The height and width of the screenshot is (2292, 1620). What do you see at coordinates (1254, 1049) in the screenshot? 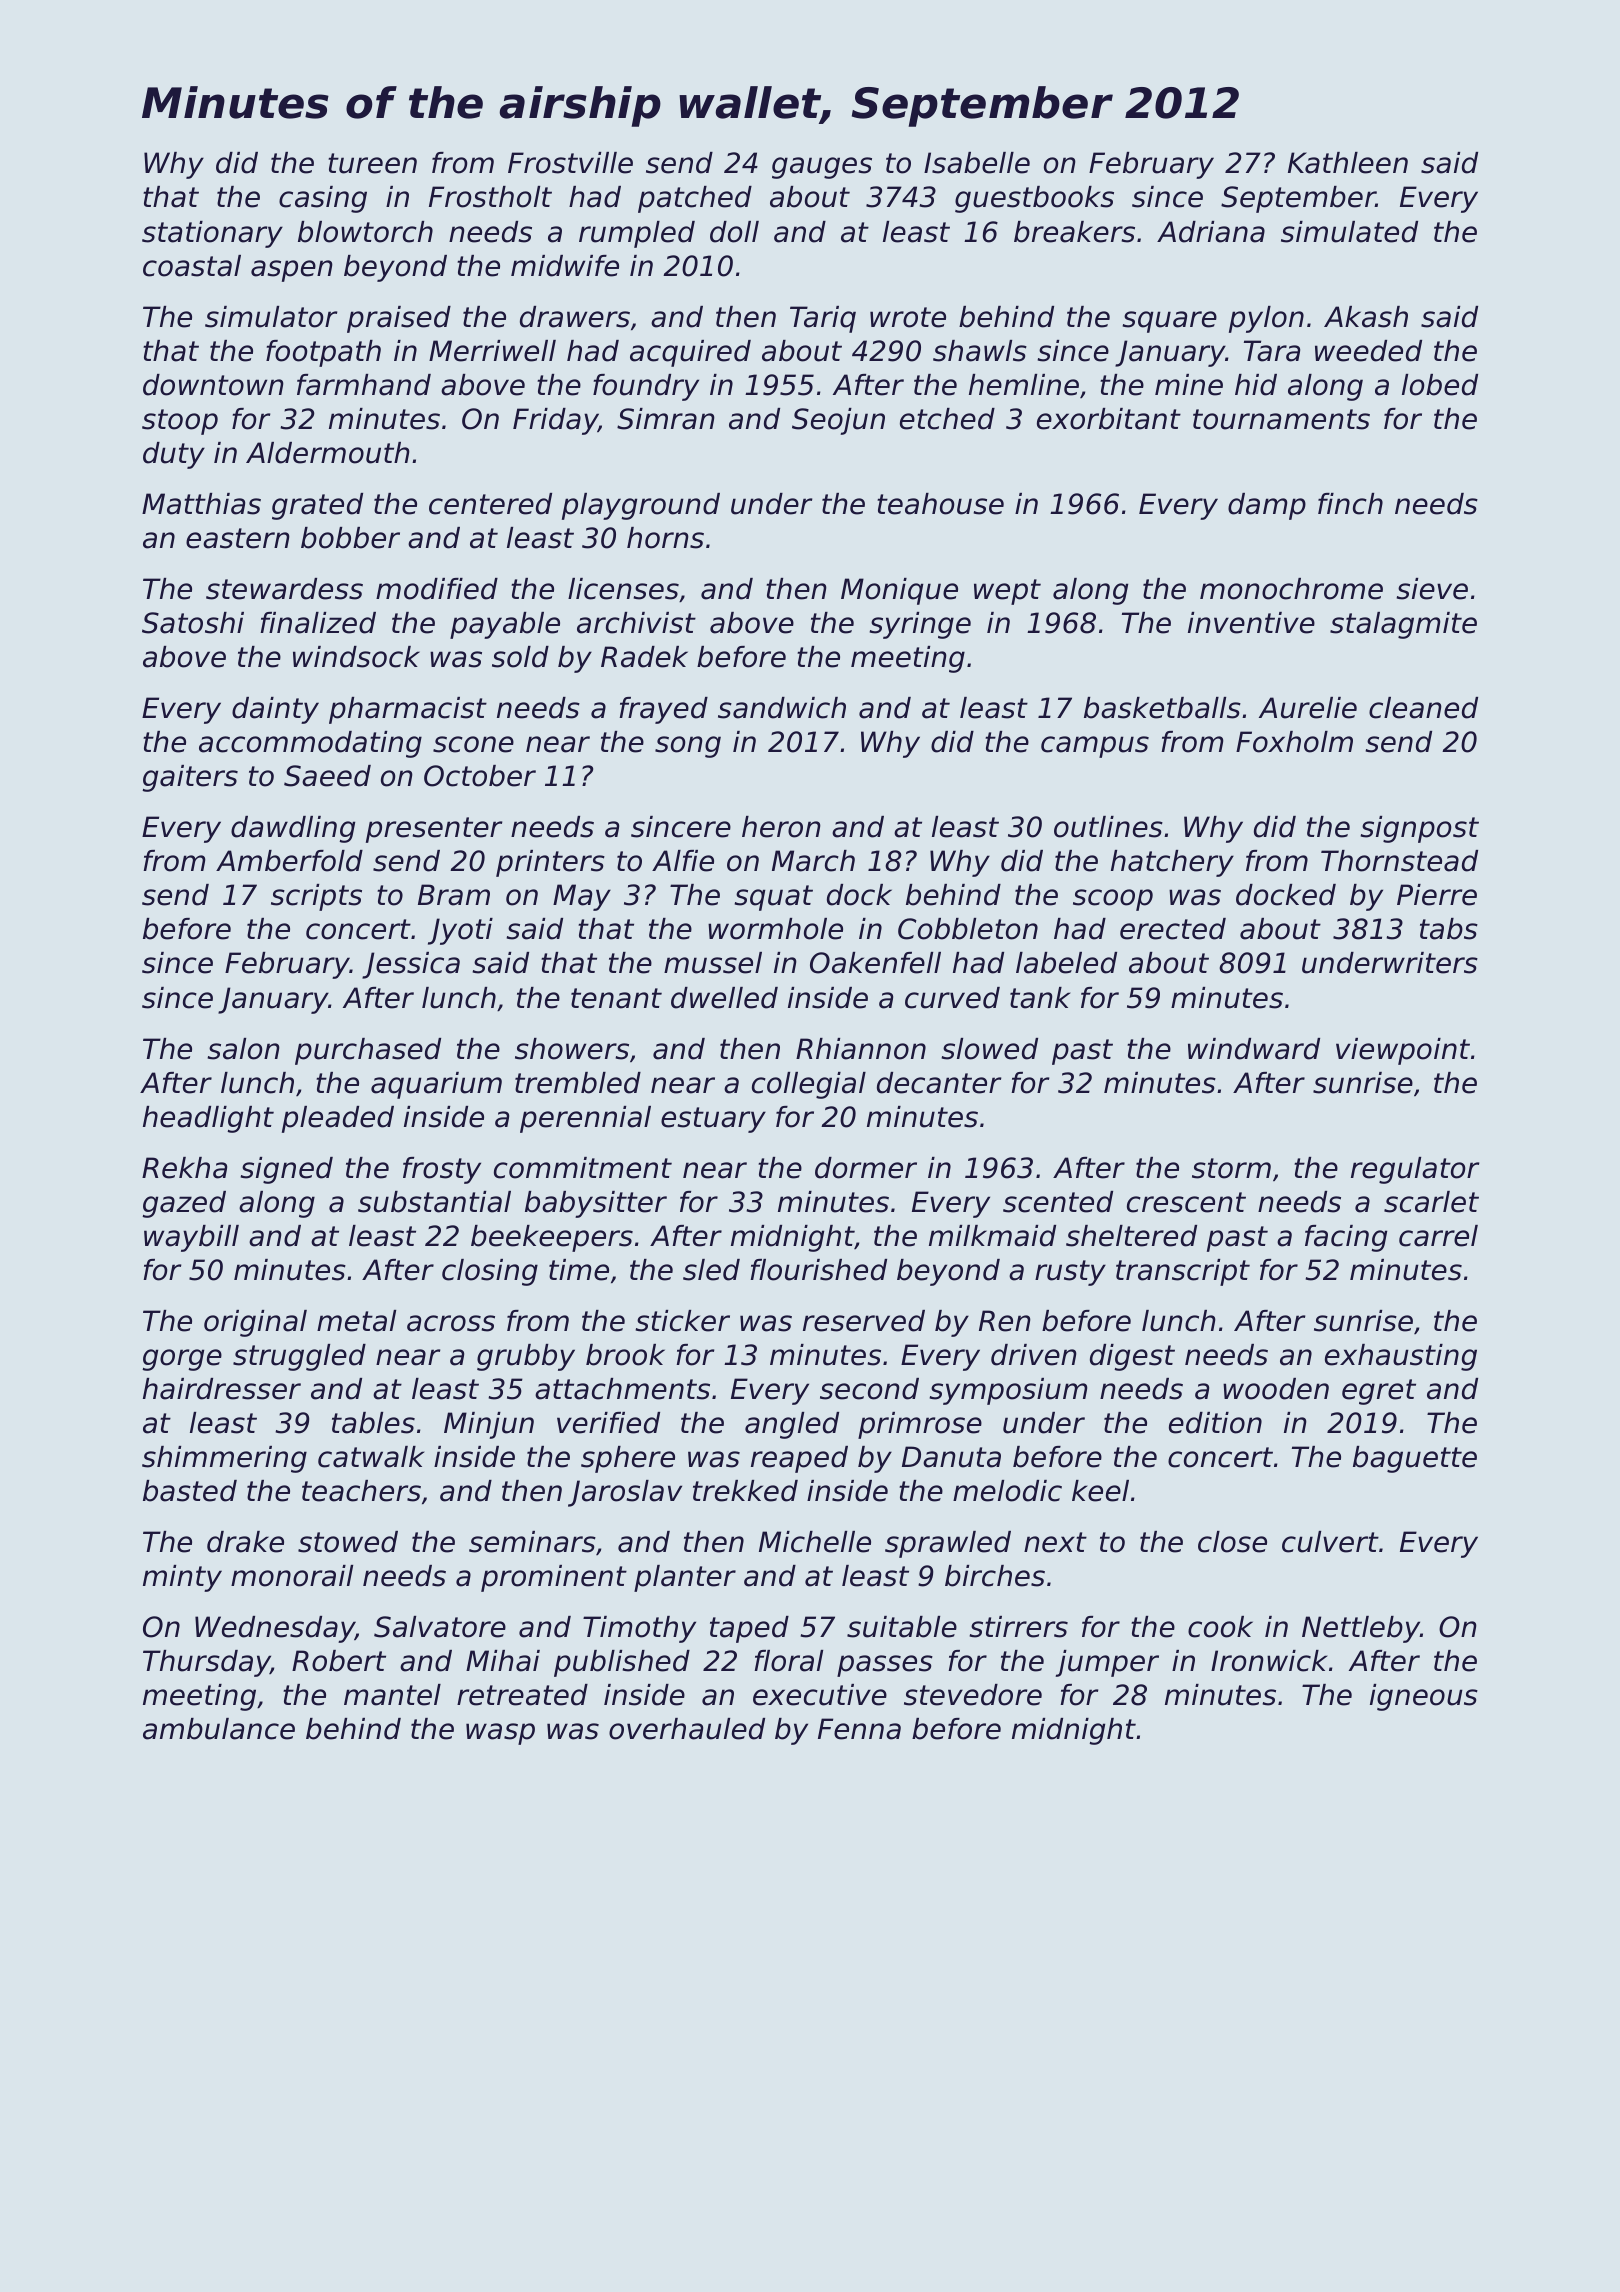
I see `windward` at bounding box center [1254, 1049].
